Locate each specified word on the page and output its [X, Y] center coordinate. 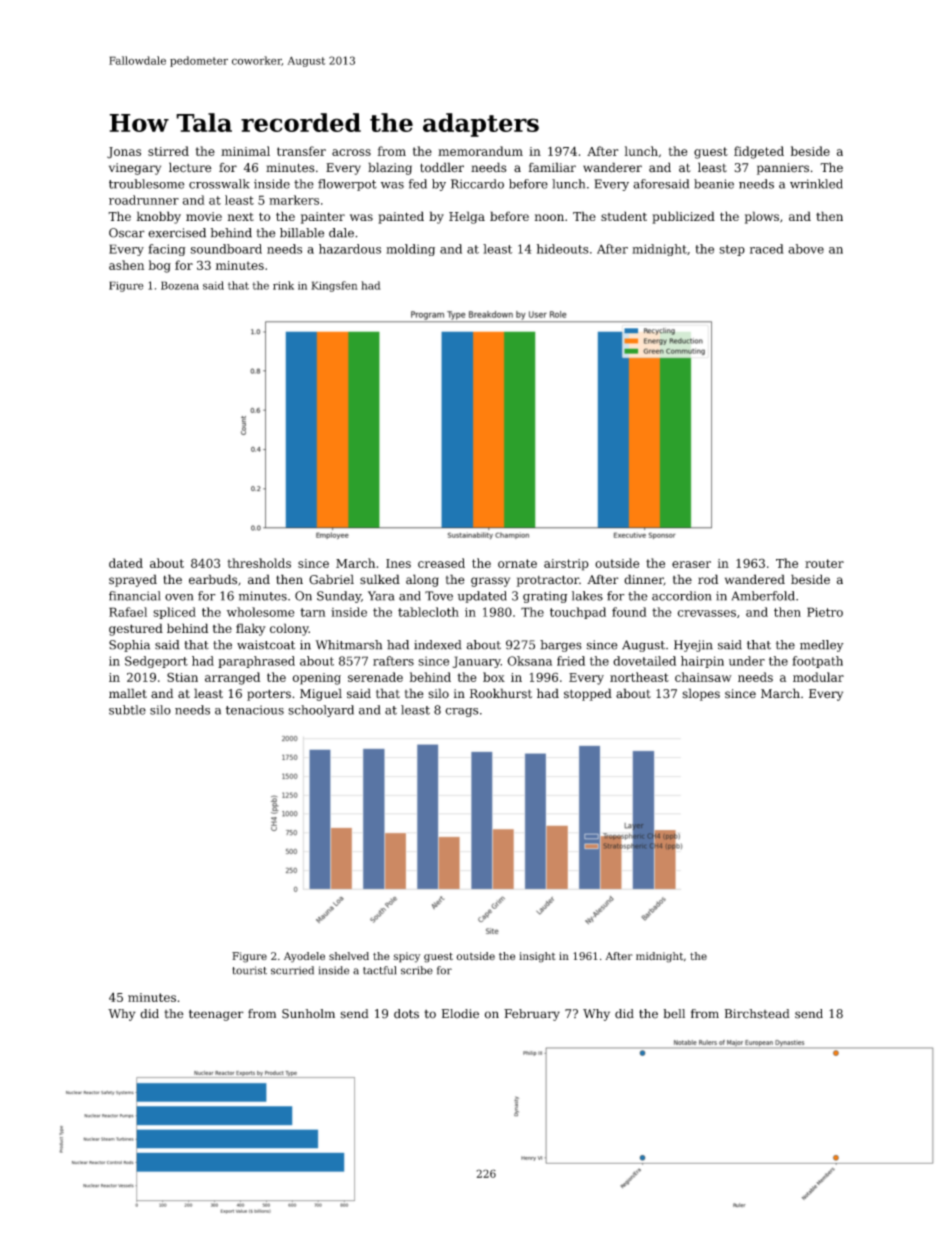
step [732, 250]
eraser [691, 564]
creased [441, 563]
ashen [126, 265]
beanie [714, 184]
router [824, 563]
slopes [701, 694]
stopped [588, 694]
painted [401, 217]
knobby [159, 217]
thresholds [259, 563]
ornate [517, 563]
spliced [174, 613]
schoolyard [321, 711]
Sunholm [308, 1014]
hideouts [563, 249]
